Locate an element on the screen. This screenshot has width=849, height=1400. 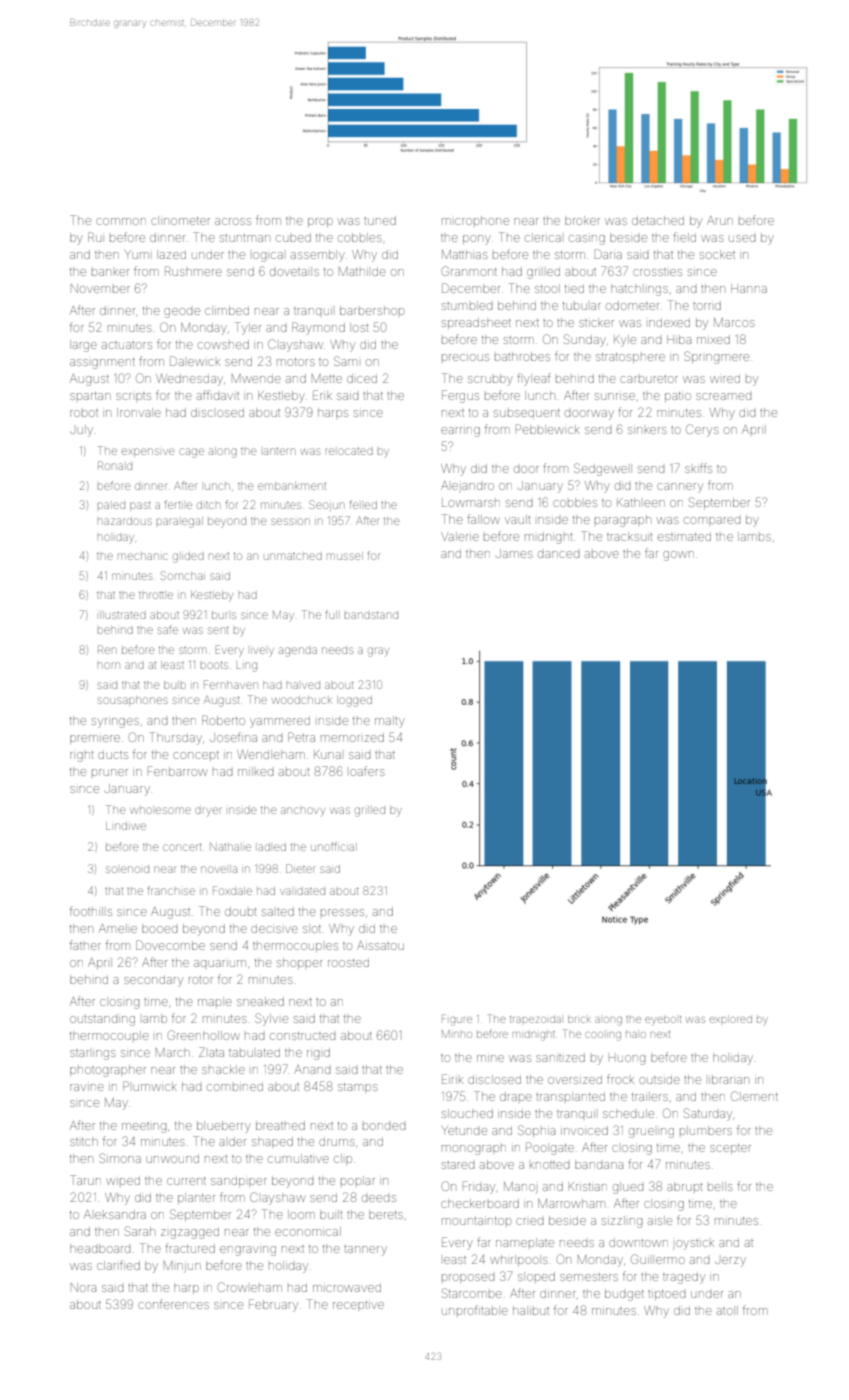
robot is located at coordinates (84, 413).
